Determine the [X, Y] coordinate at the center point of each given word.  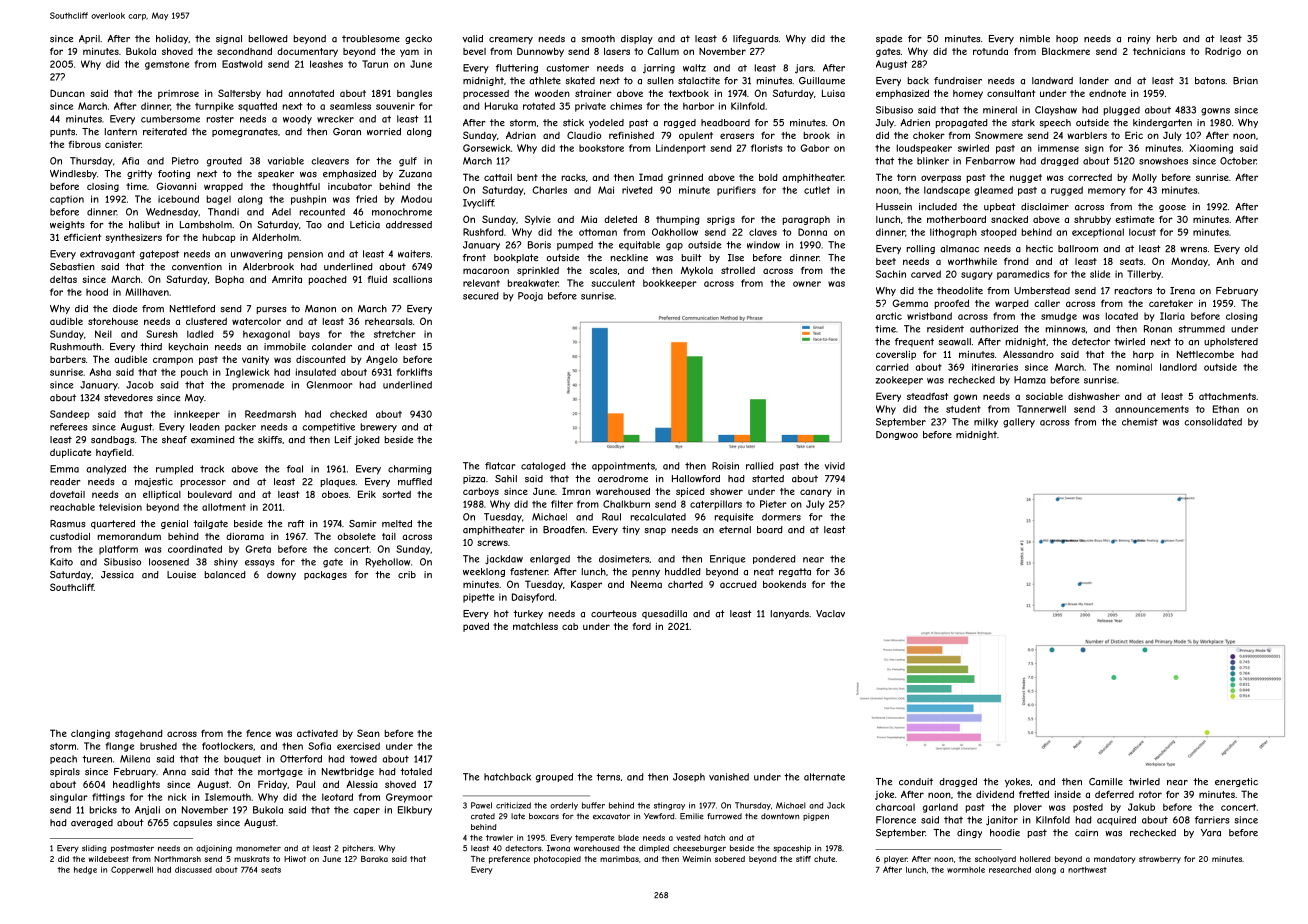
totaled [416, 772]
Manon [320, 309]
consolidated [1213, 422]
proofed [952, 304]
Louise [181, 575]
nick [177, 797]
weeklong [484, 572]
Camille [1106, 782]
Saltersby [239, 94]
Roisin [725, 466]
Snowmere [999, 135]
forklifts [414, 372]
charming [410, 470]
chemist [1140, 422]
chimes [626, 106]
